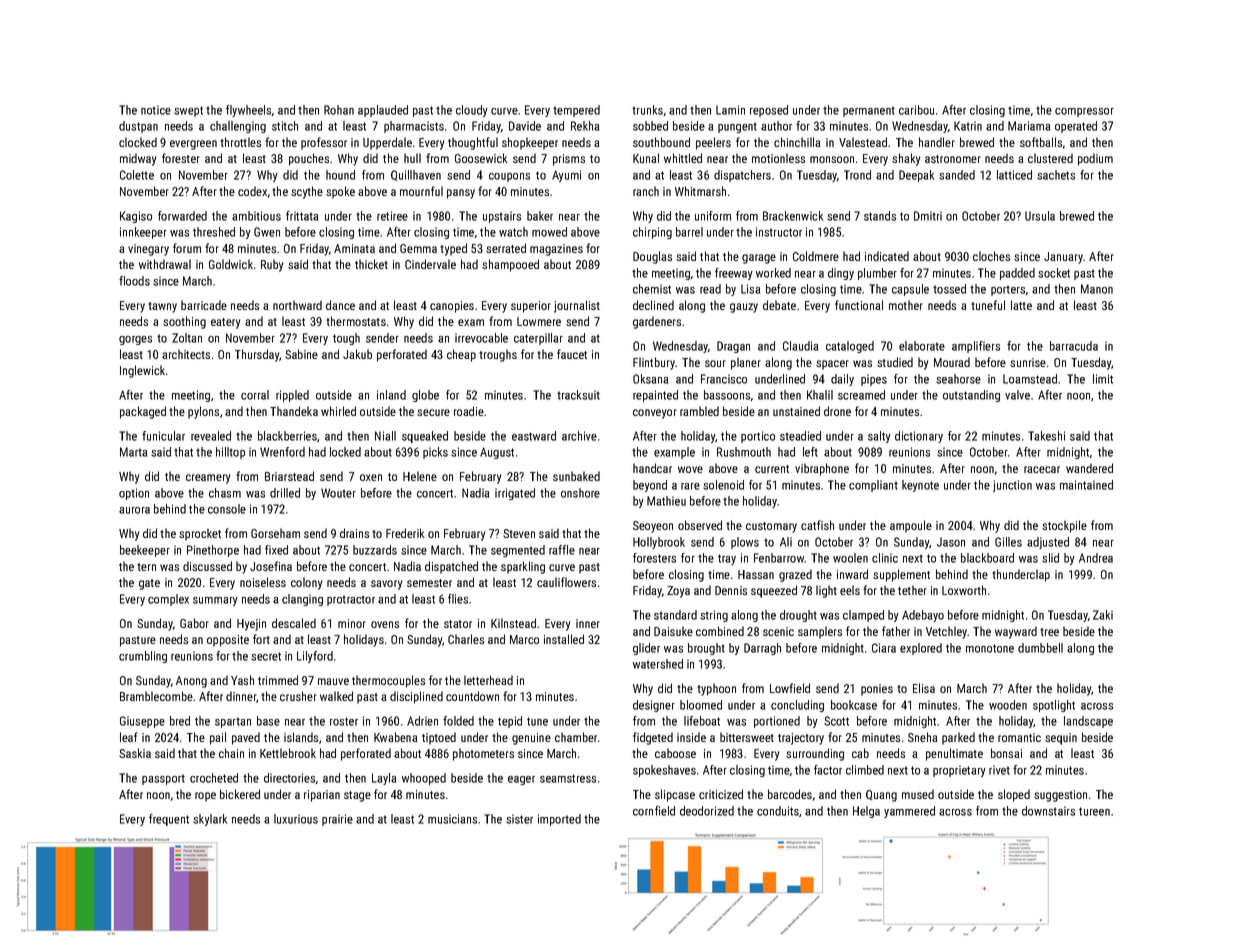 This screenshot has width=1233, height=952. Describe the element at coordinates (647, 110) in the screenshot. I see `trunks` at that location.
